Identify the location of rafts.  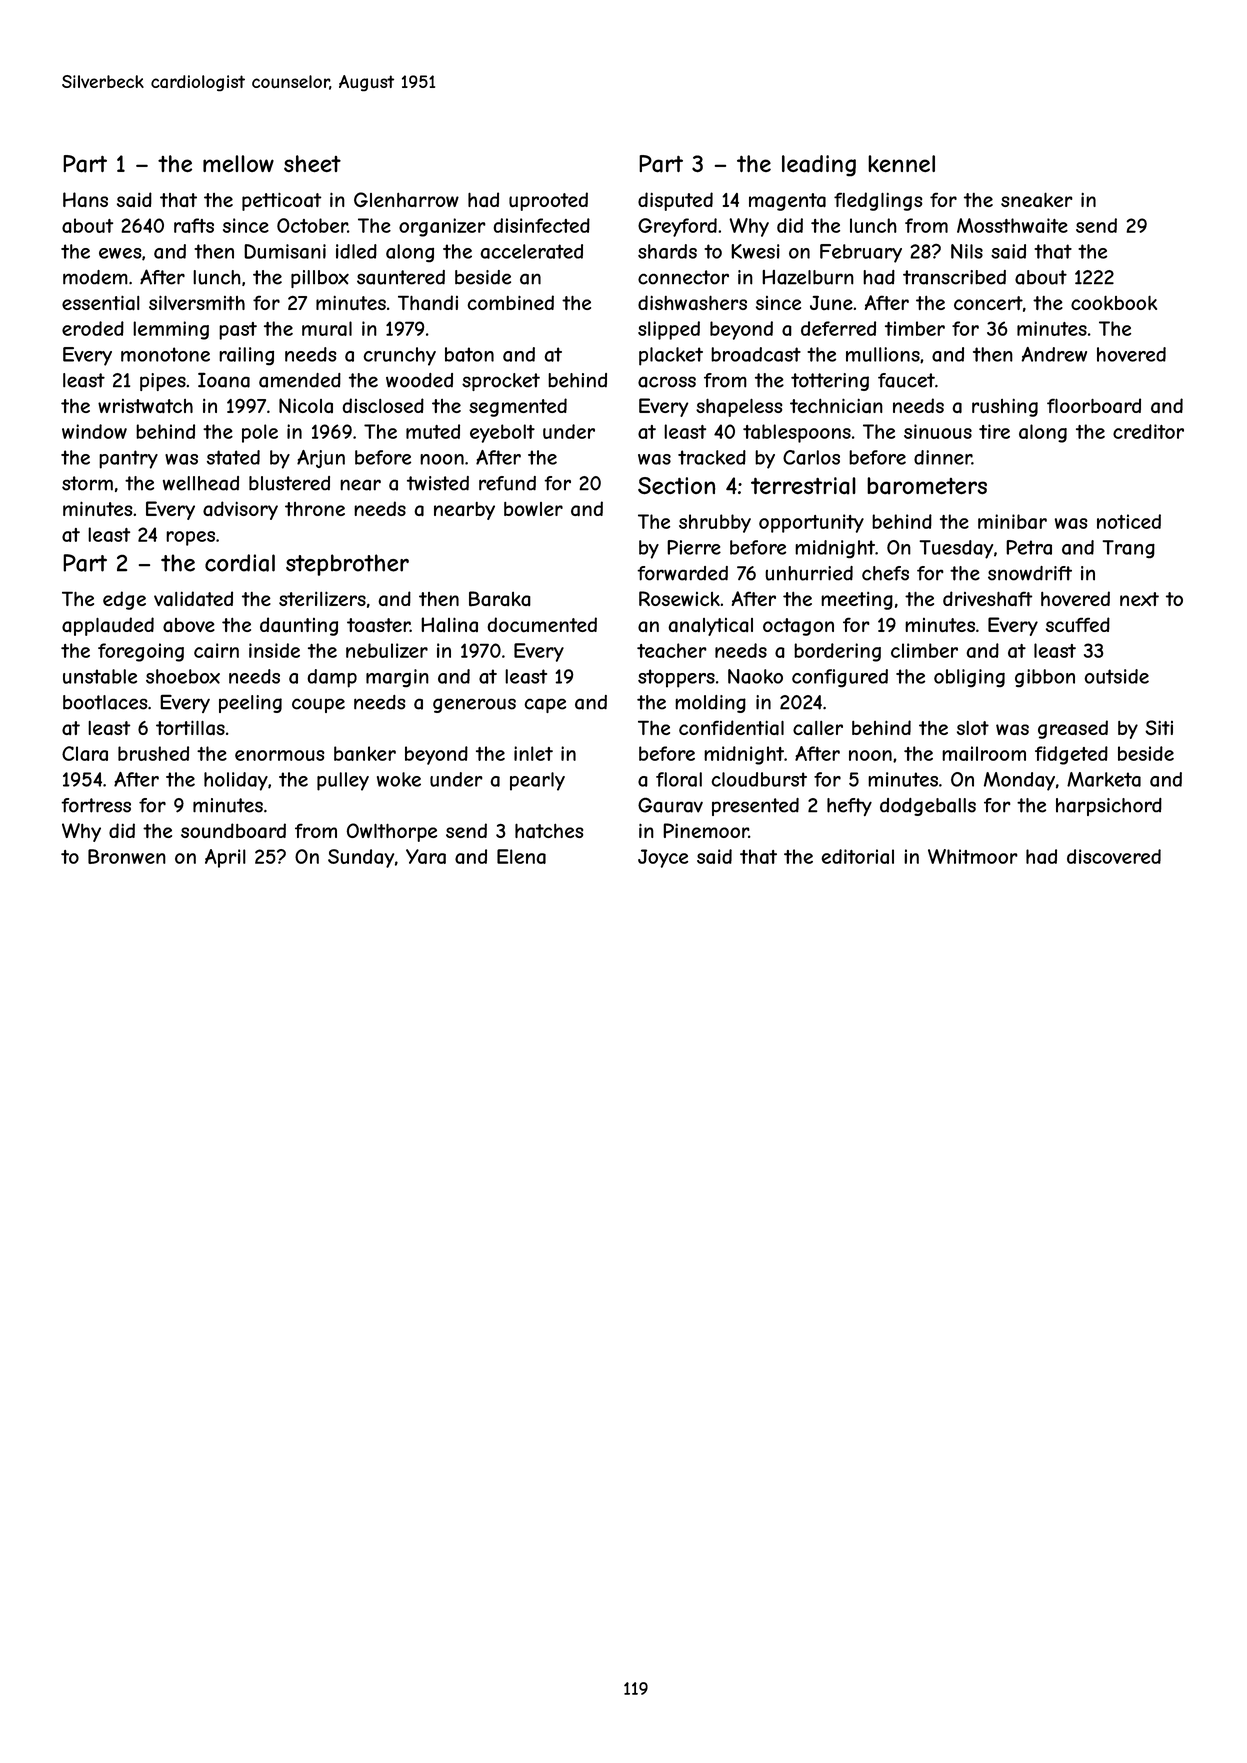
(194, 225).
